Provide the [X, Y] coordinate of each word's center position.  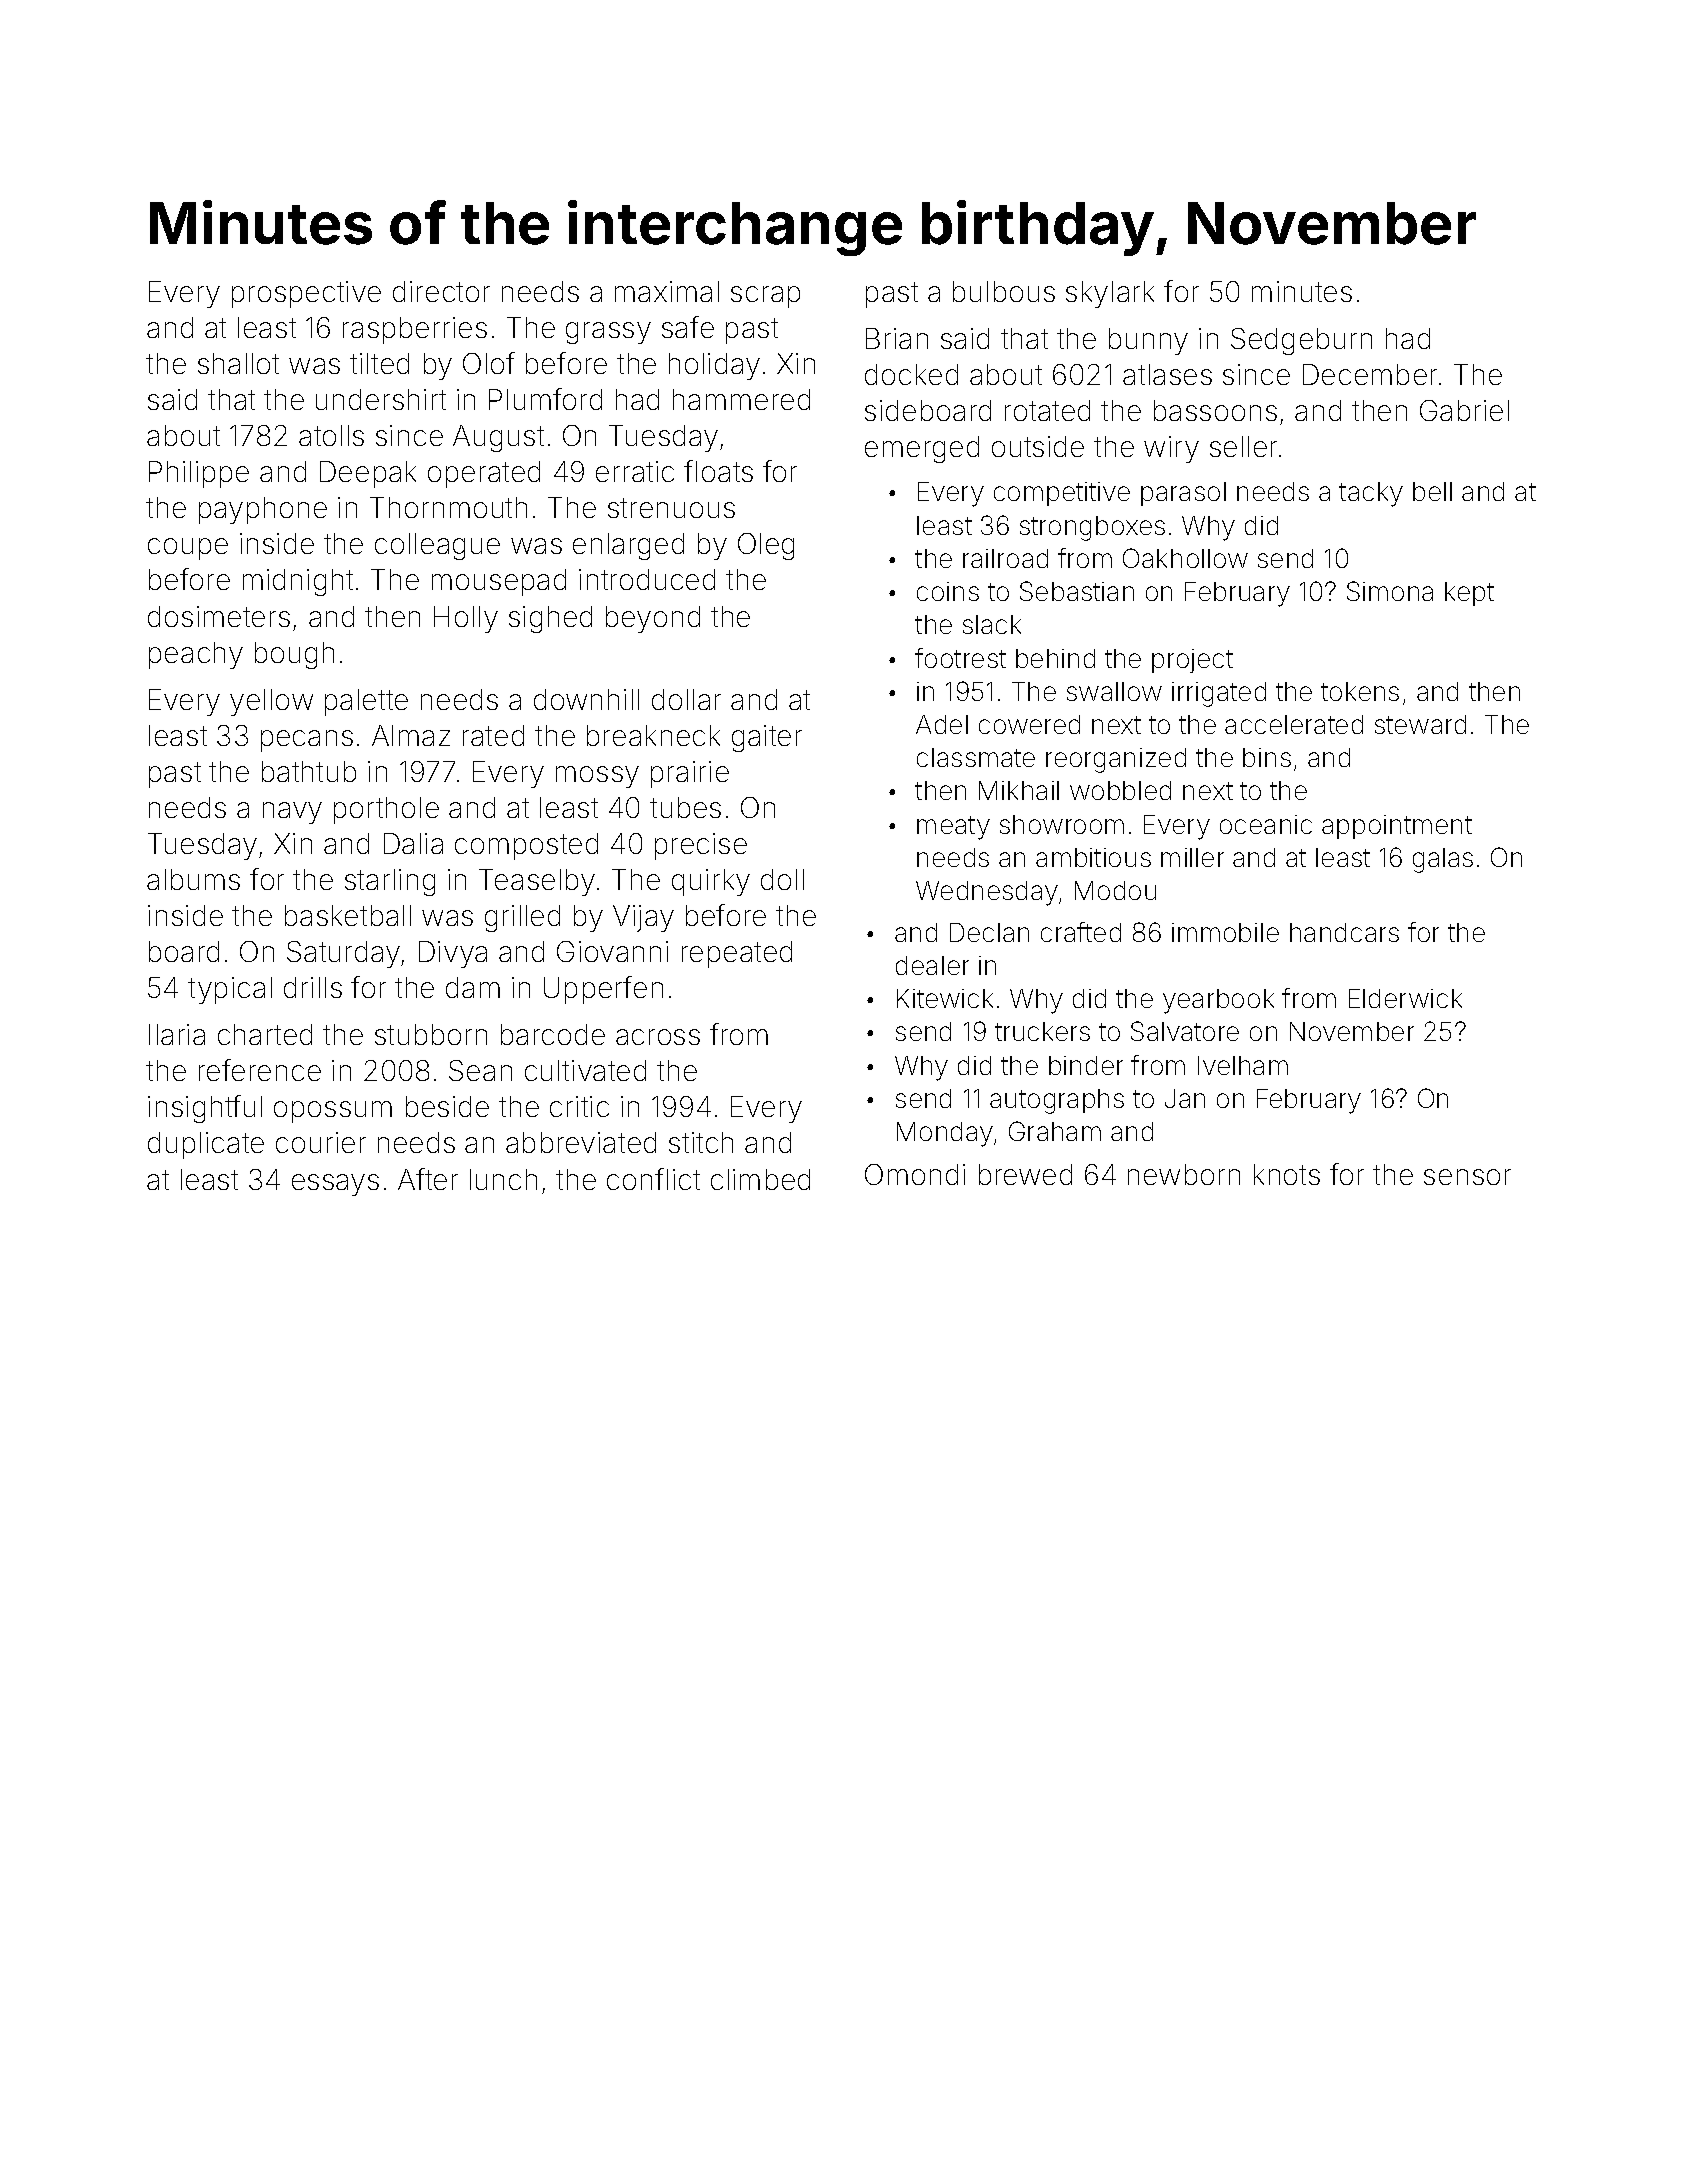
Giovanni [612, 951]
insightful [205, 1109]
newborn [1184, 1174]
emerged [922, 449]
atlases [1167, 374]
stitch [701, 1142]
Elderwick [1405, 998]
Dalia [413, 843]
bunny [1148, 341]
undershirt [381, 399]
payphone [263, 510]
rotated [1047, 410]
